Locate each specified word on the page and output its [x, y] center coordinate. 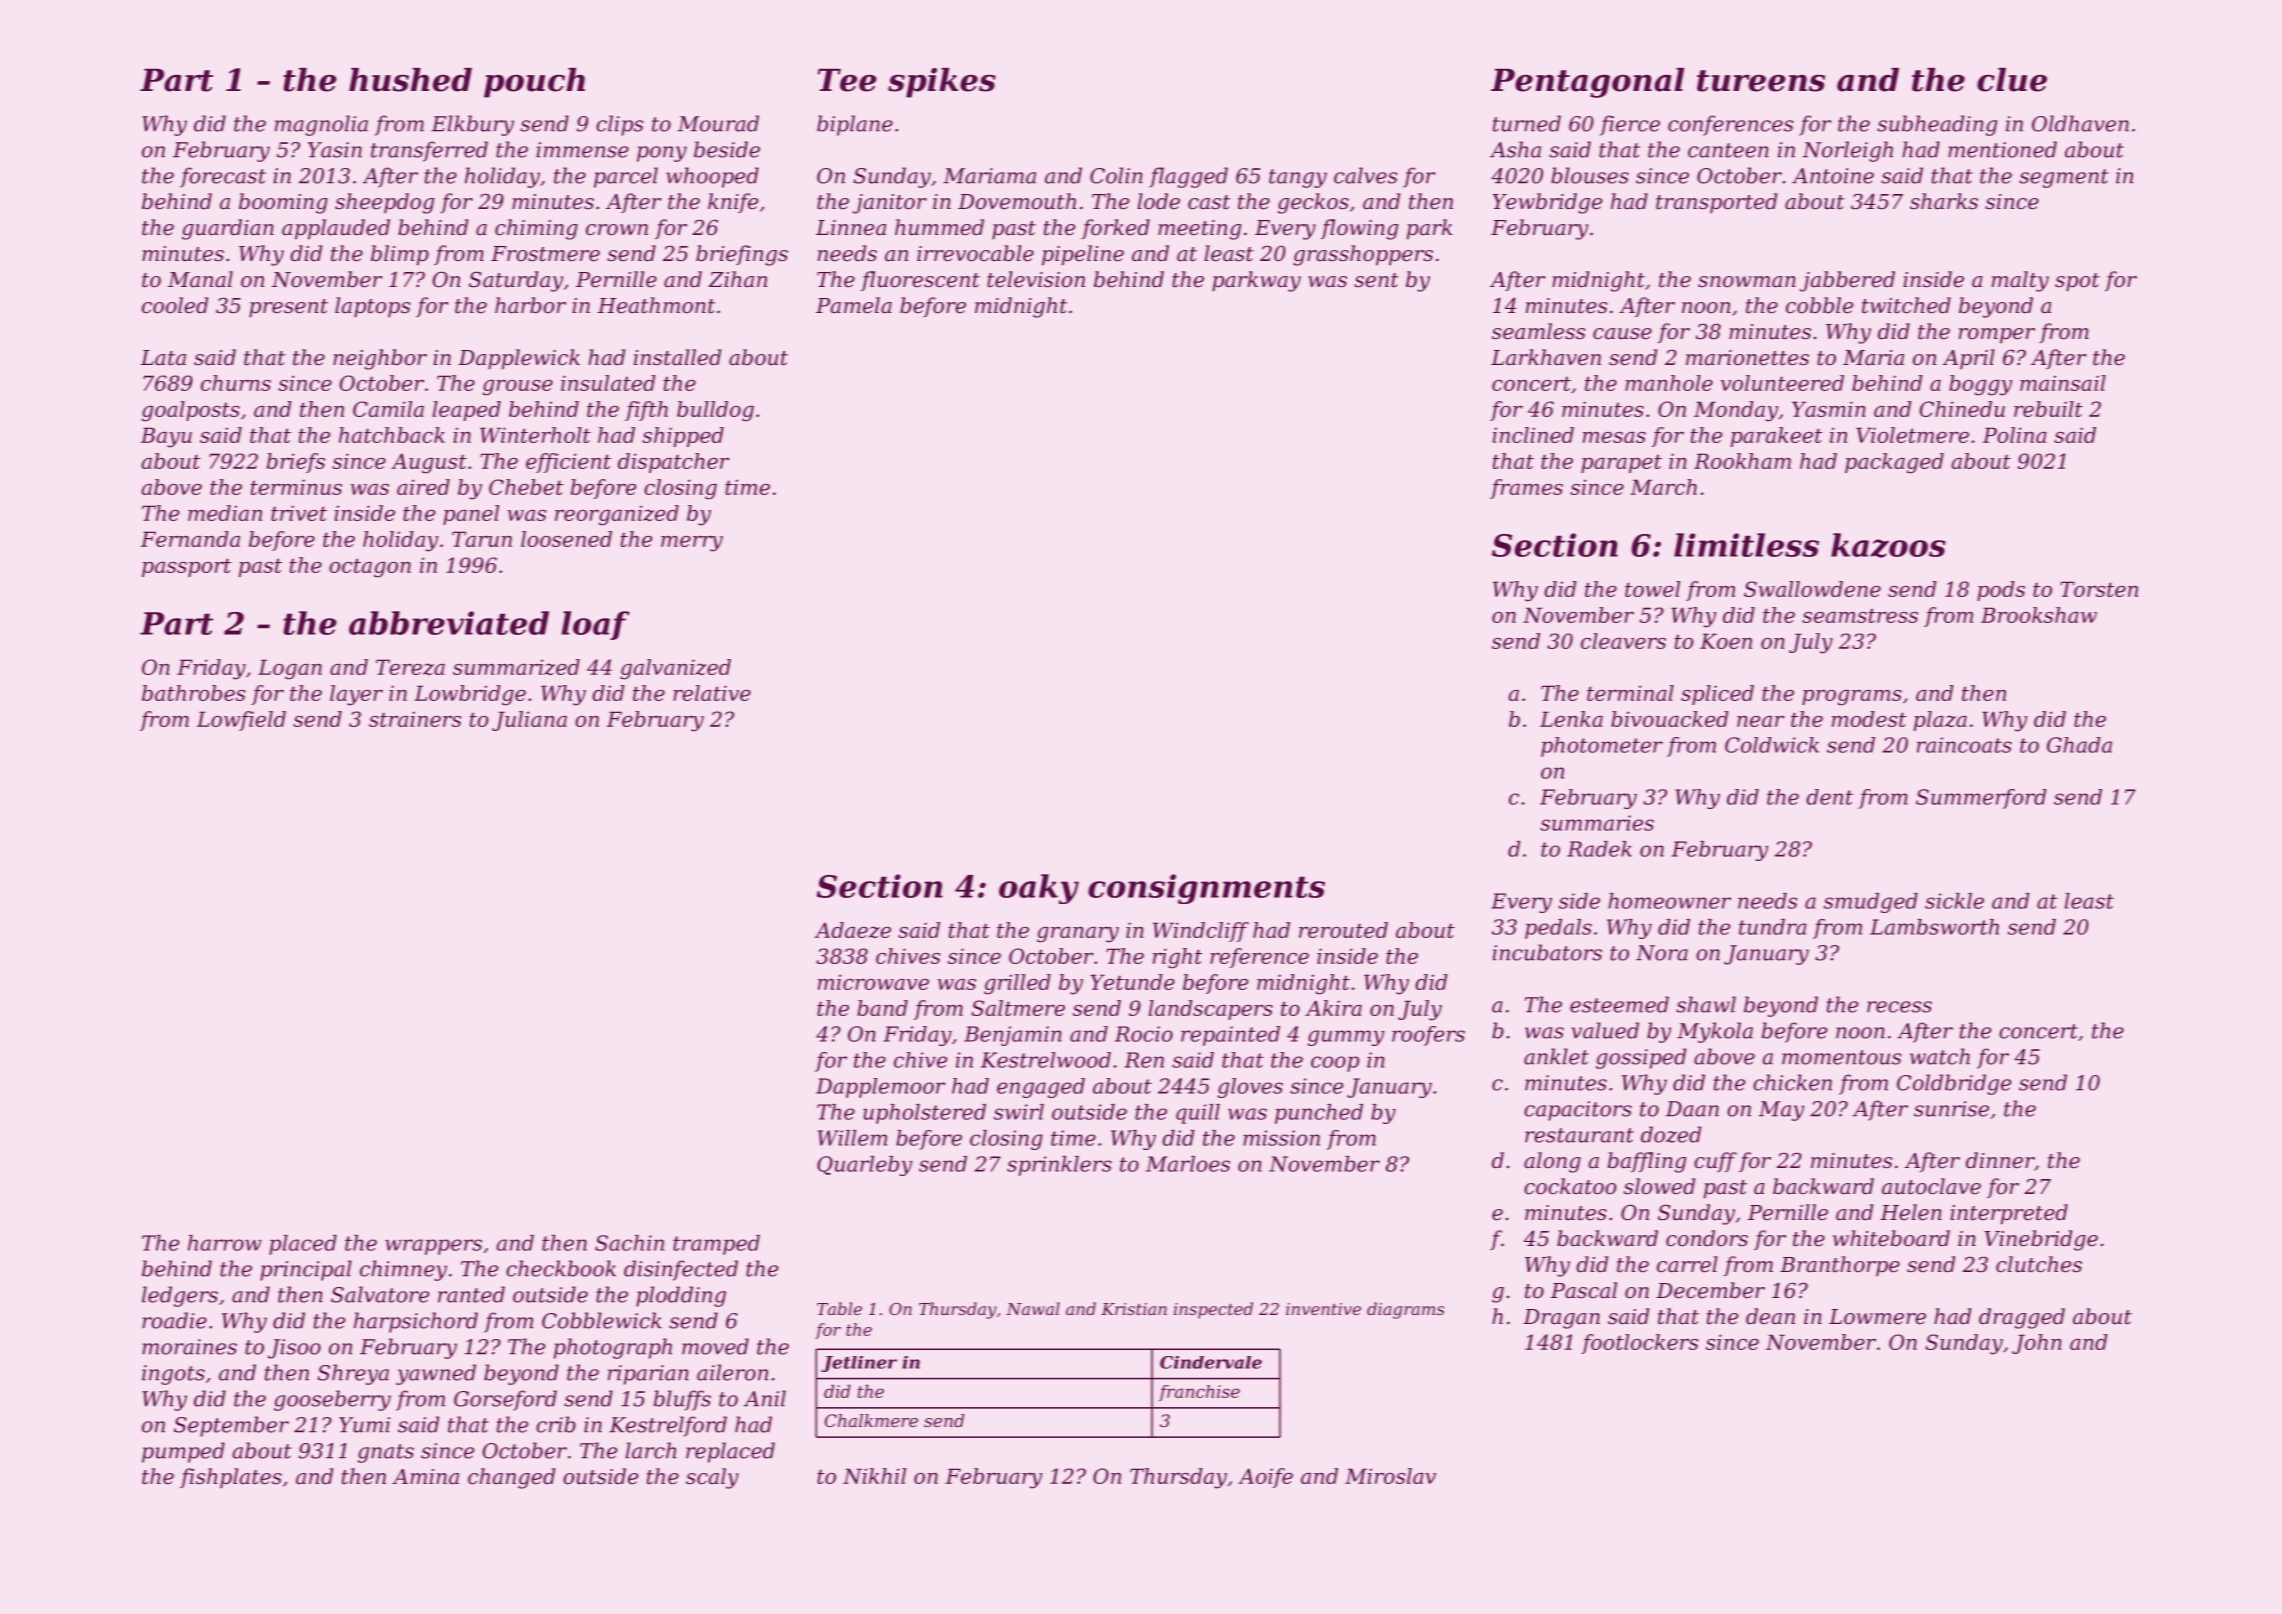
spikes [942, 83]
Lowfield [241, 721]
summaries [1597, 823]
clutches [2039, 1264]
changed [511, 1478]
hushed [410, 80]
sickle [1954, 901]
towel [1652, 589]
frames [1526, 489]
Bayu [166, 437]
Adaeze [853, 930]
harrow [225, 1243]
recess [1899, 1007]
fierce [1630, 125]
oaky [1039, 889]
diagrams [1405, 1310]
